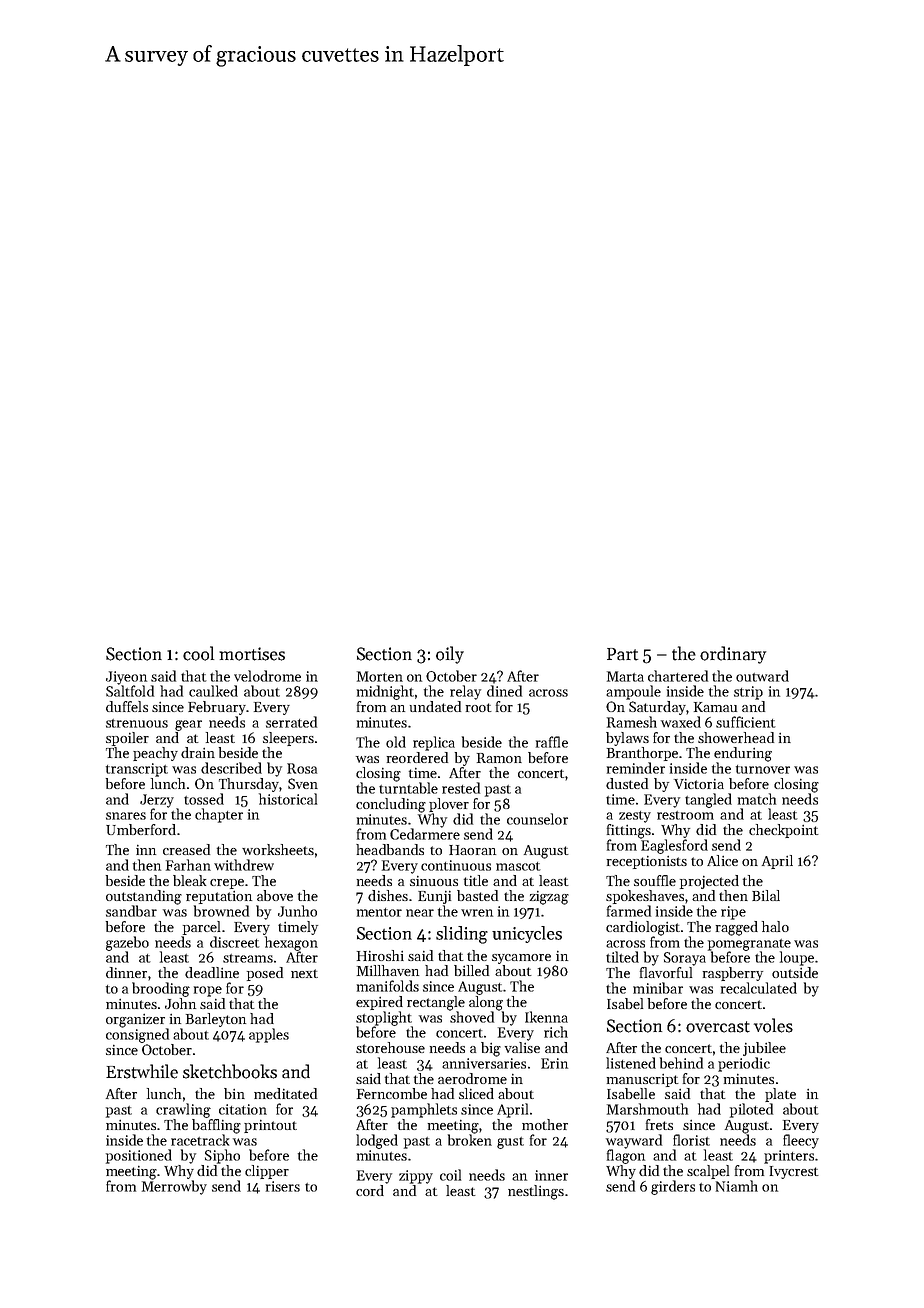  I want to click on Merrowby, so click(174, 1187).
